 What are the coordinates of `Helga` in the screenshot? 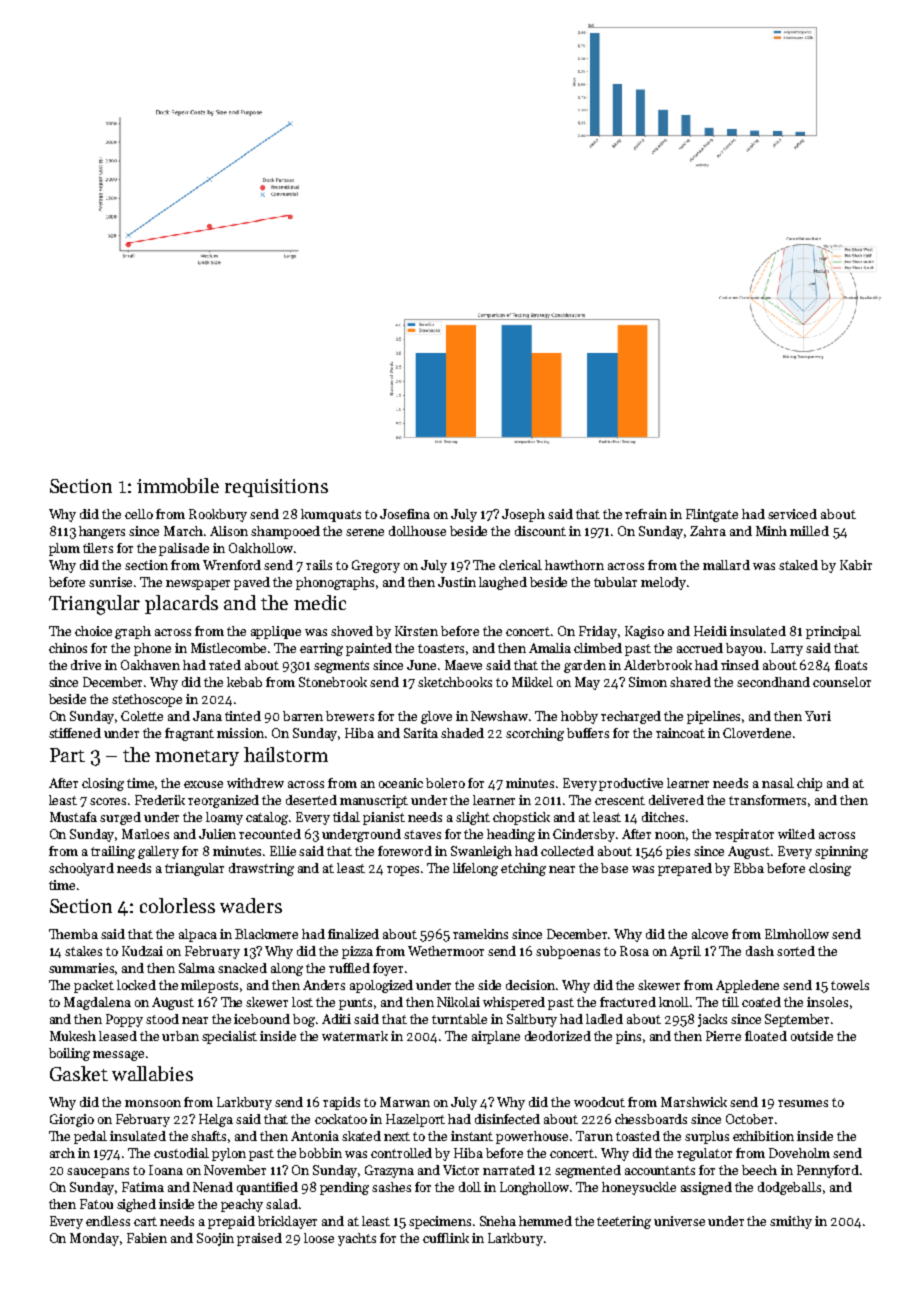 It's located at (216, 1120).
